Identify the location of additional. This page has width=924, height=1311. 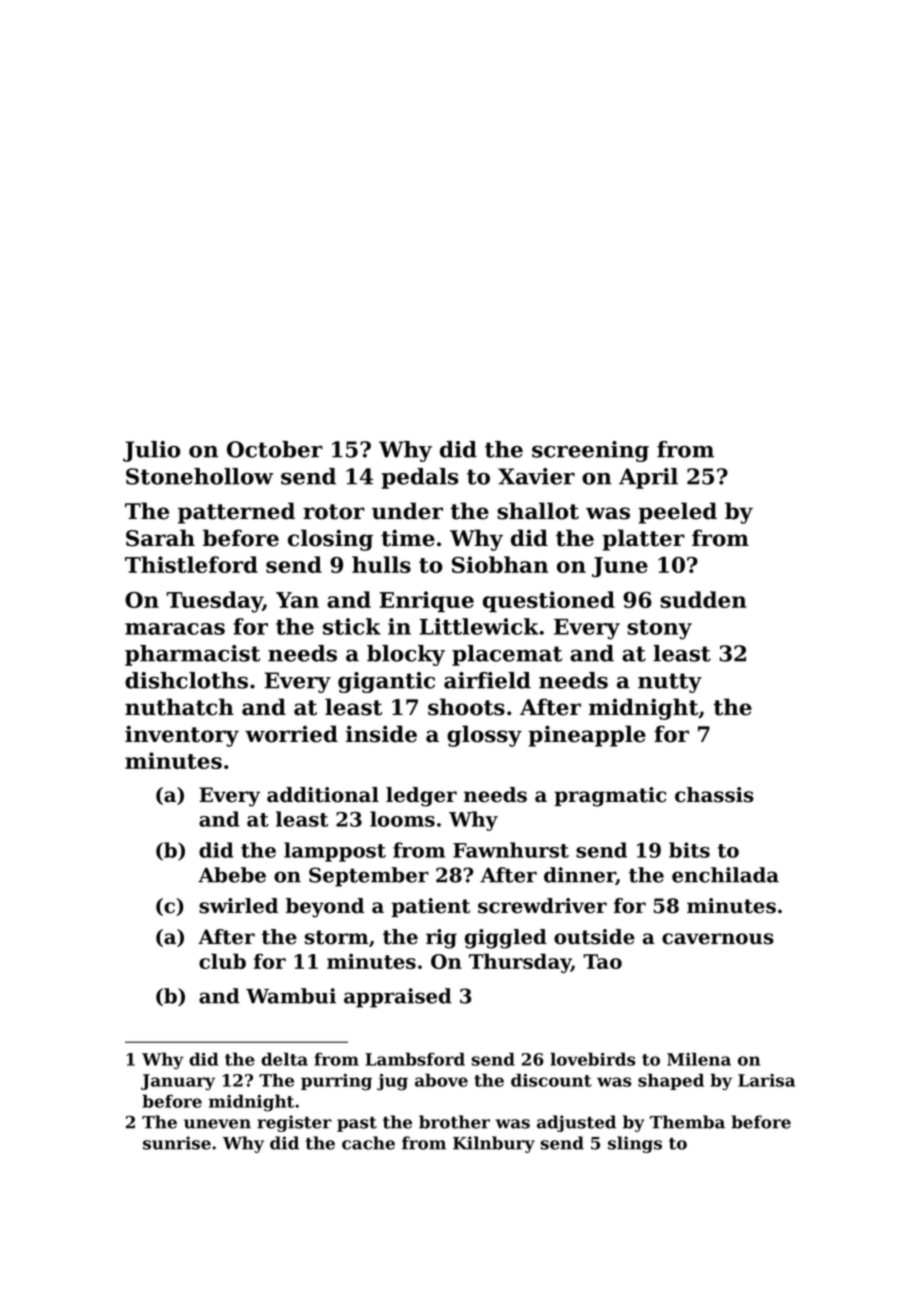
(323, 795).
